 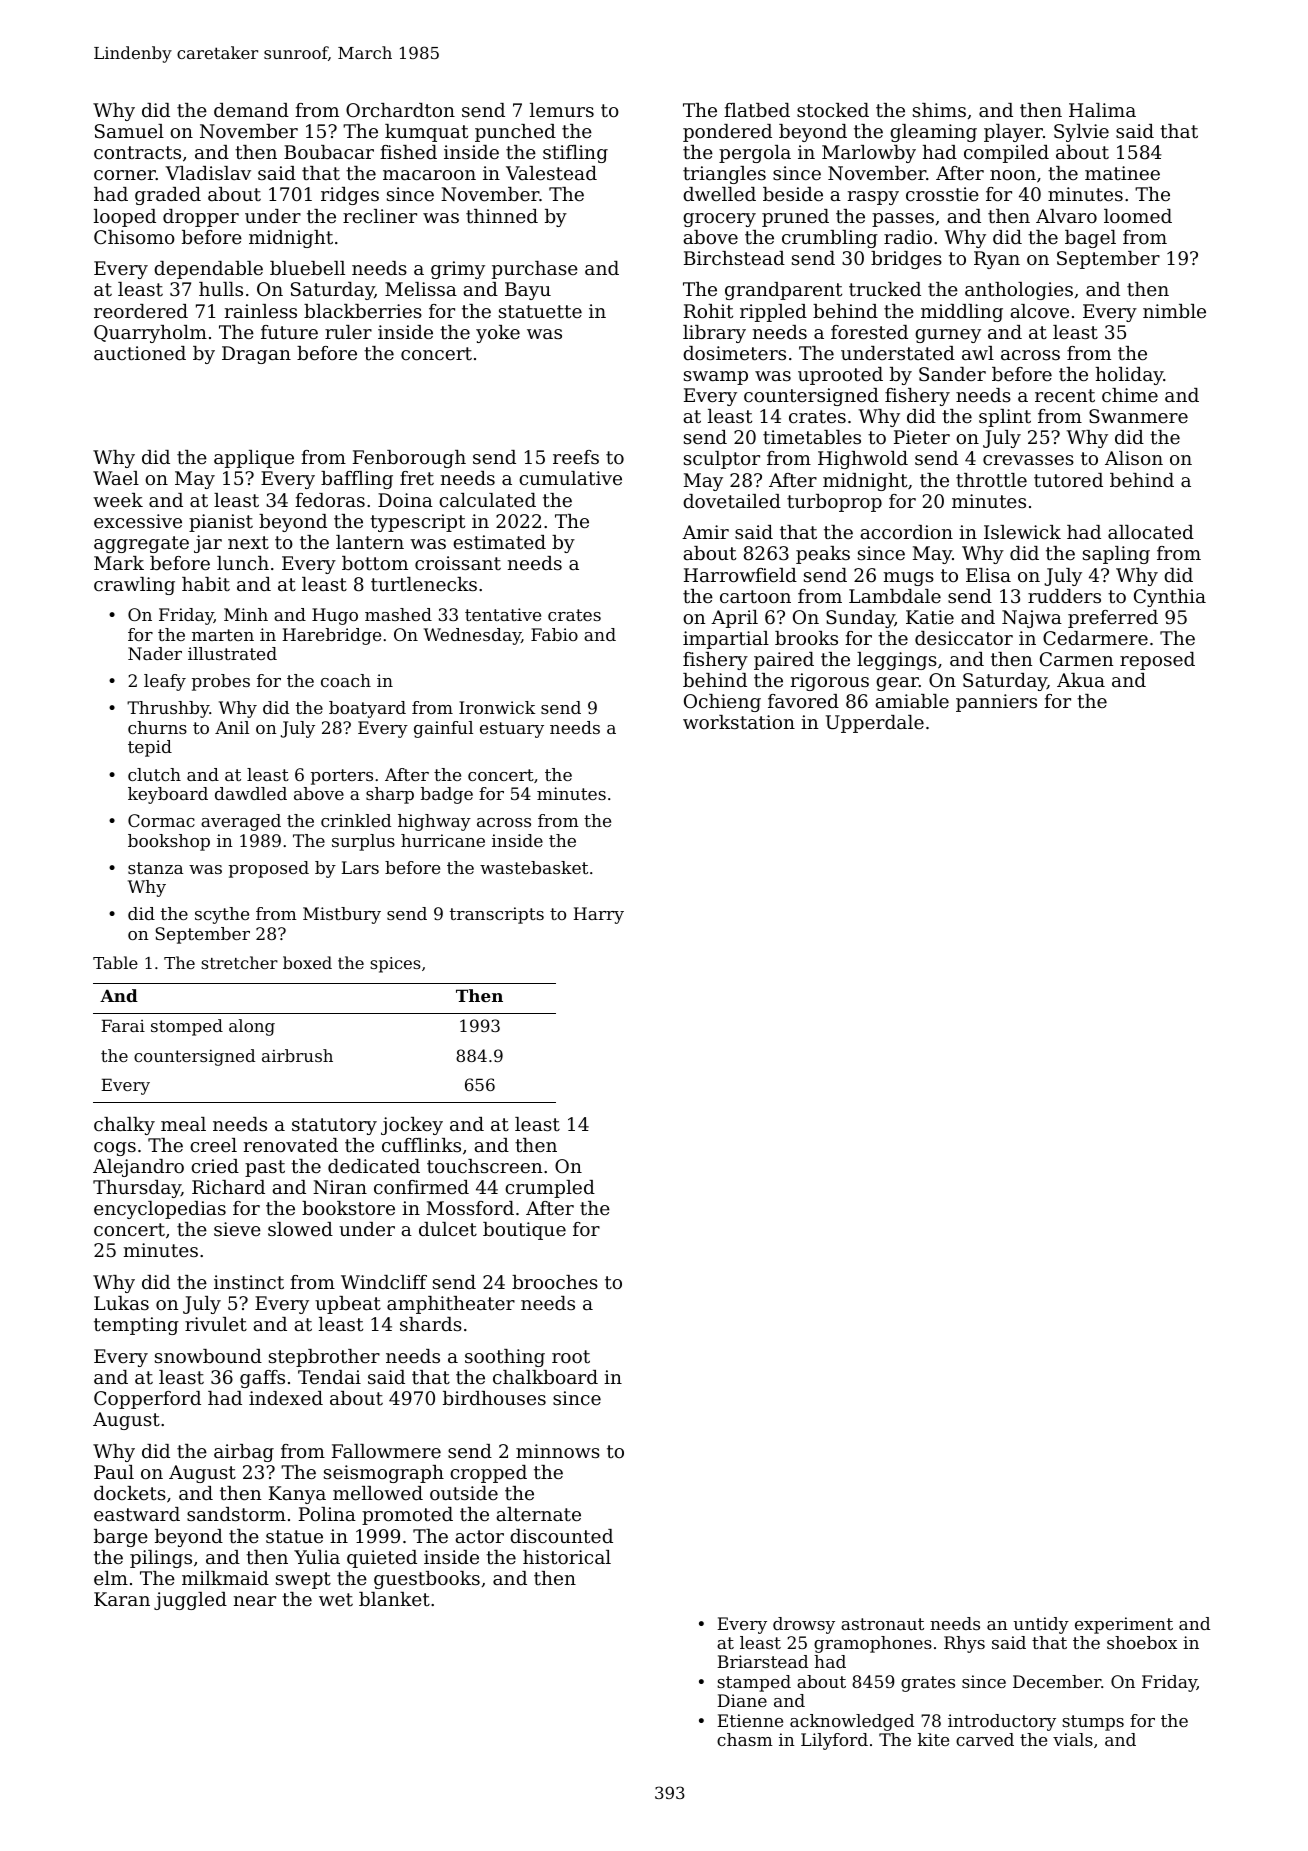 What do you see at coordinates (122, 1599) in the page?
I see `Karan` at bounding box center [122, 1599].
